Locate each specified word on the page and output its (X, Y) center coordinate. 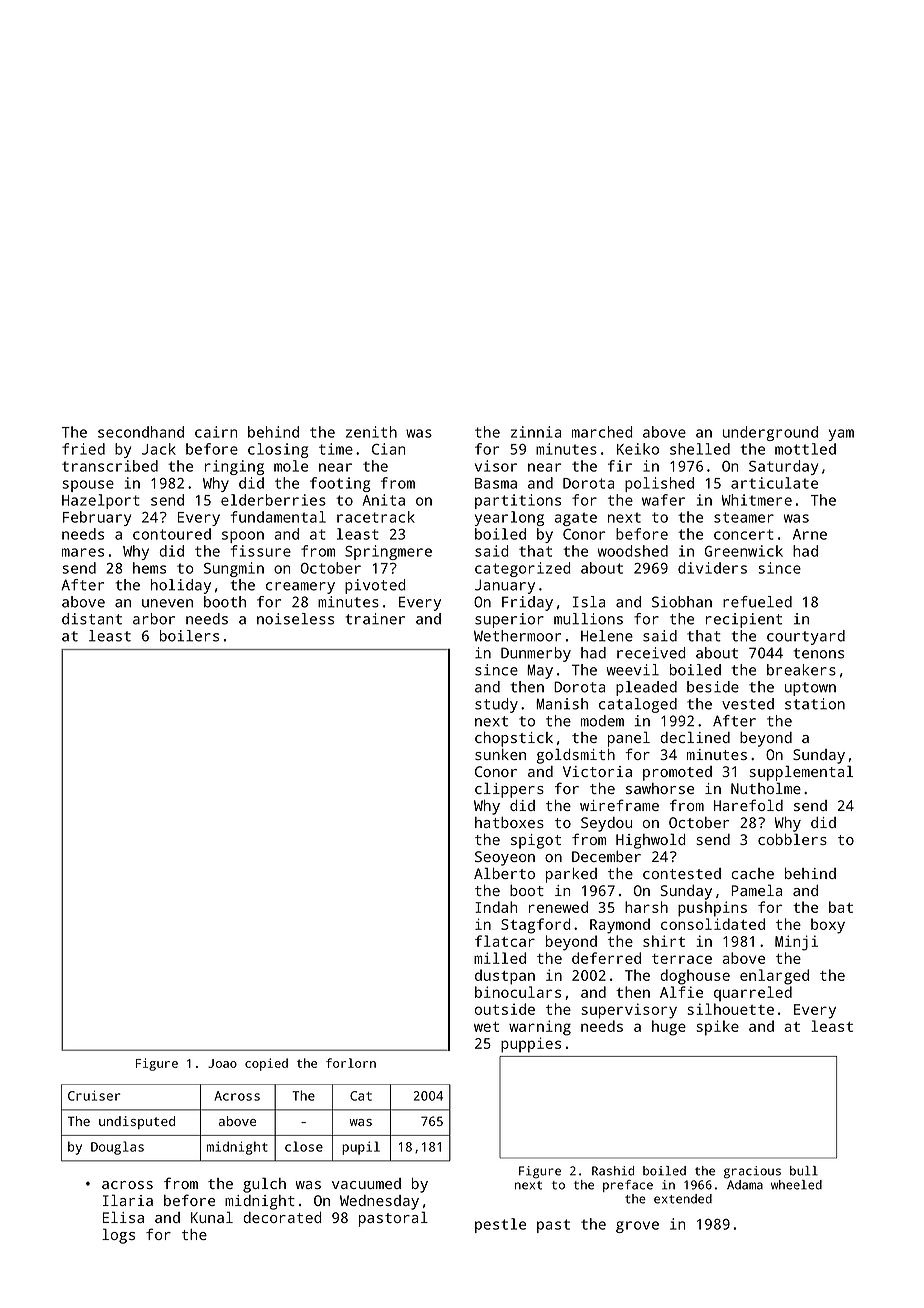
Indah (496, 907)
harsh (646, 907)
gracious (752, 1172)
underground (770, 433)
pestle (500, 1225)
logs (118, 1236)
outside (505, 1009)
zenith (371, 432)
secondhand (141, 432)
